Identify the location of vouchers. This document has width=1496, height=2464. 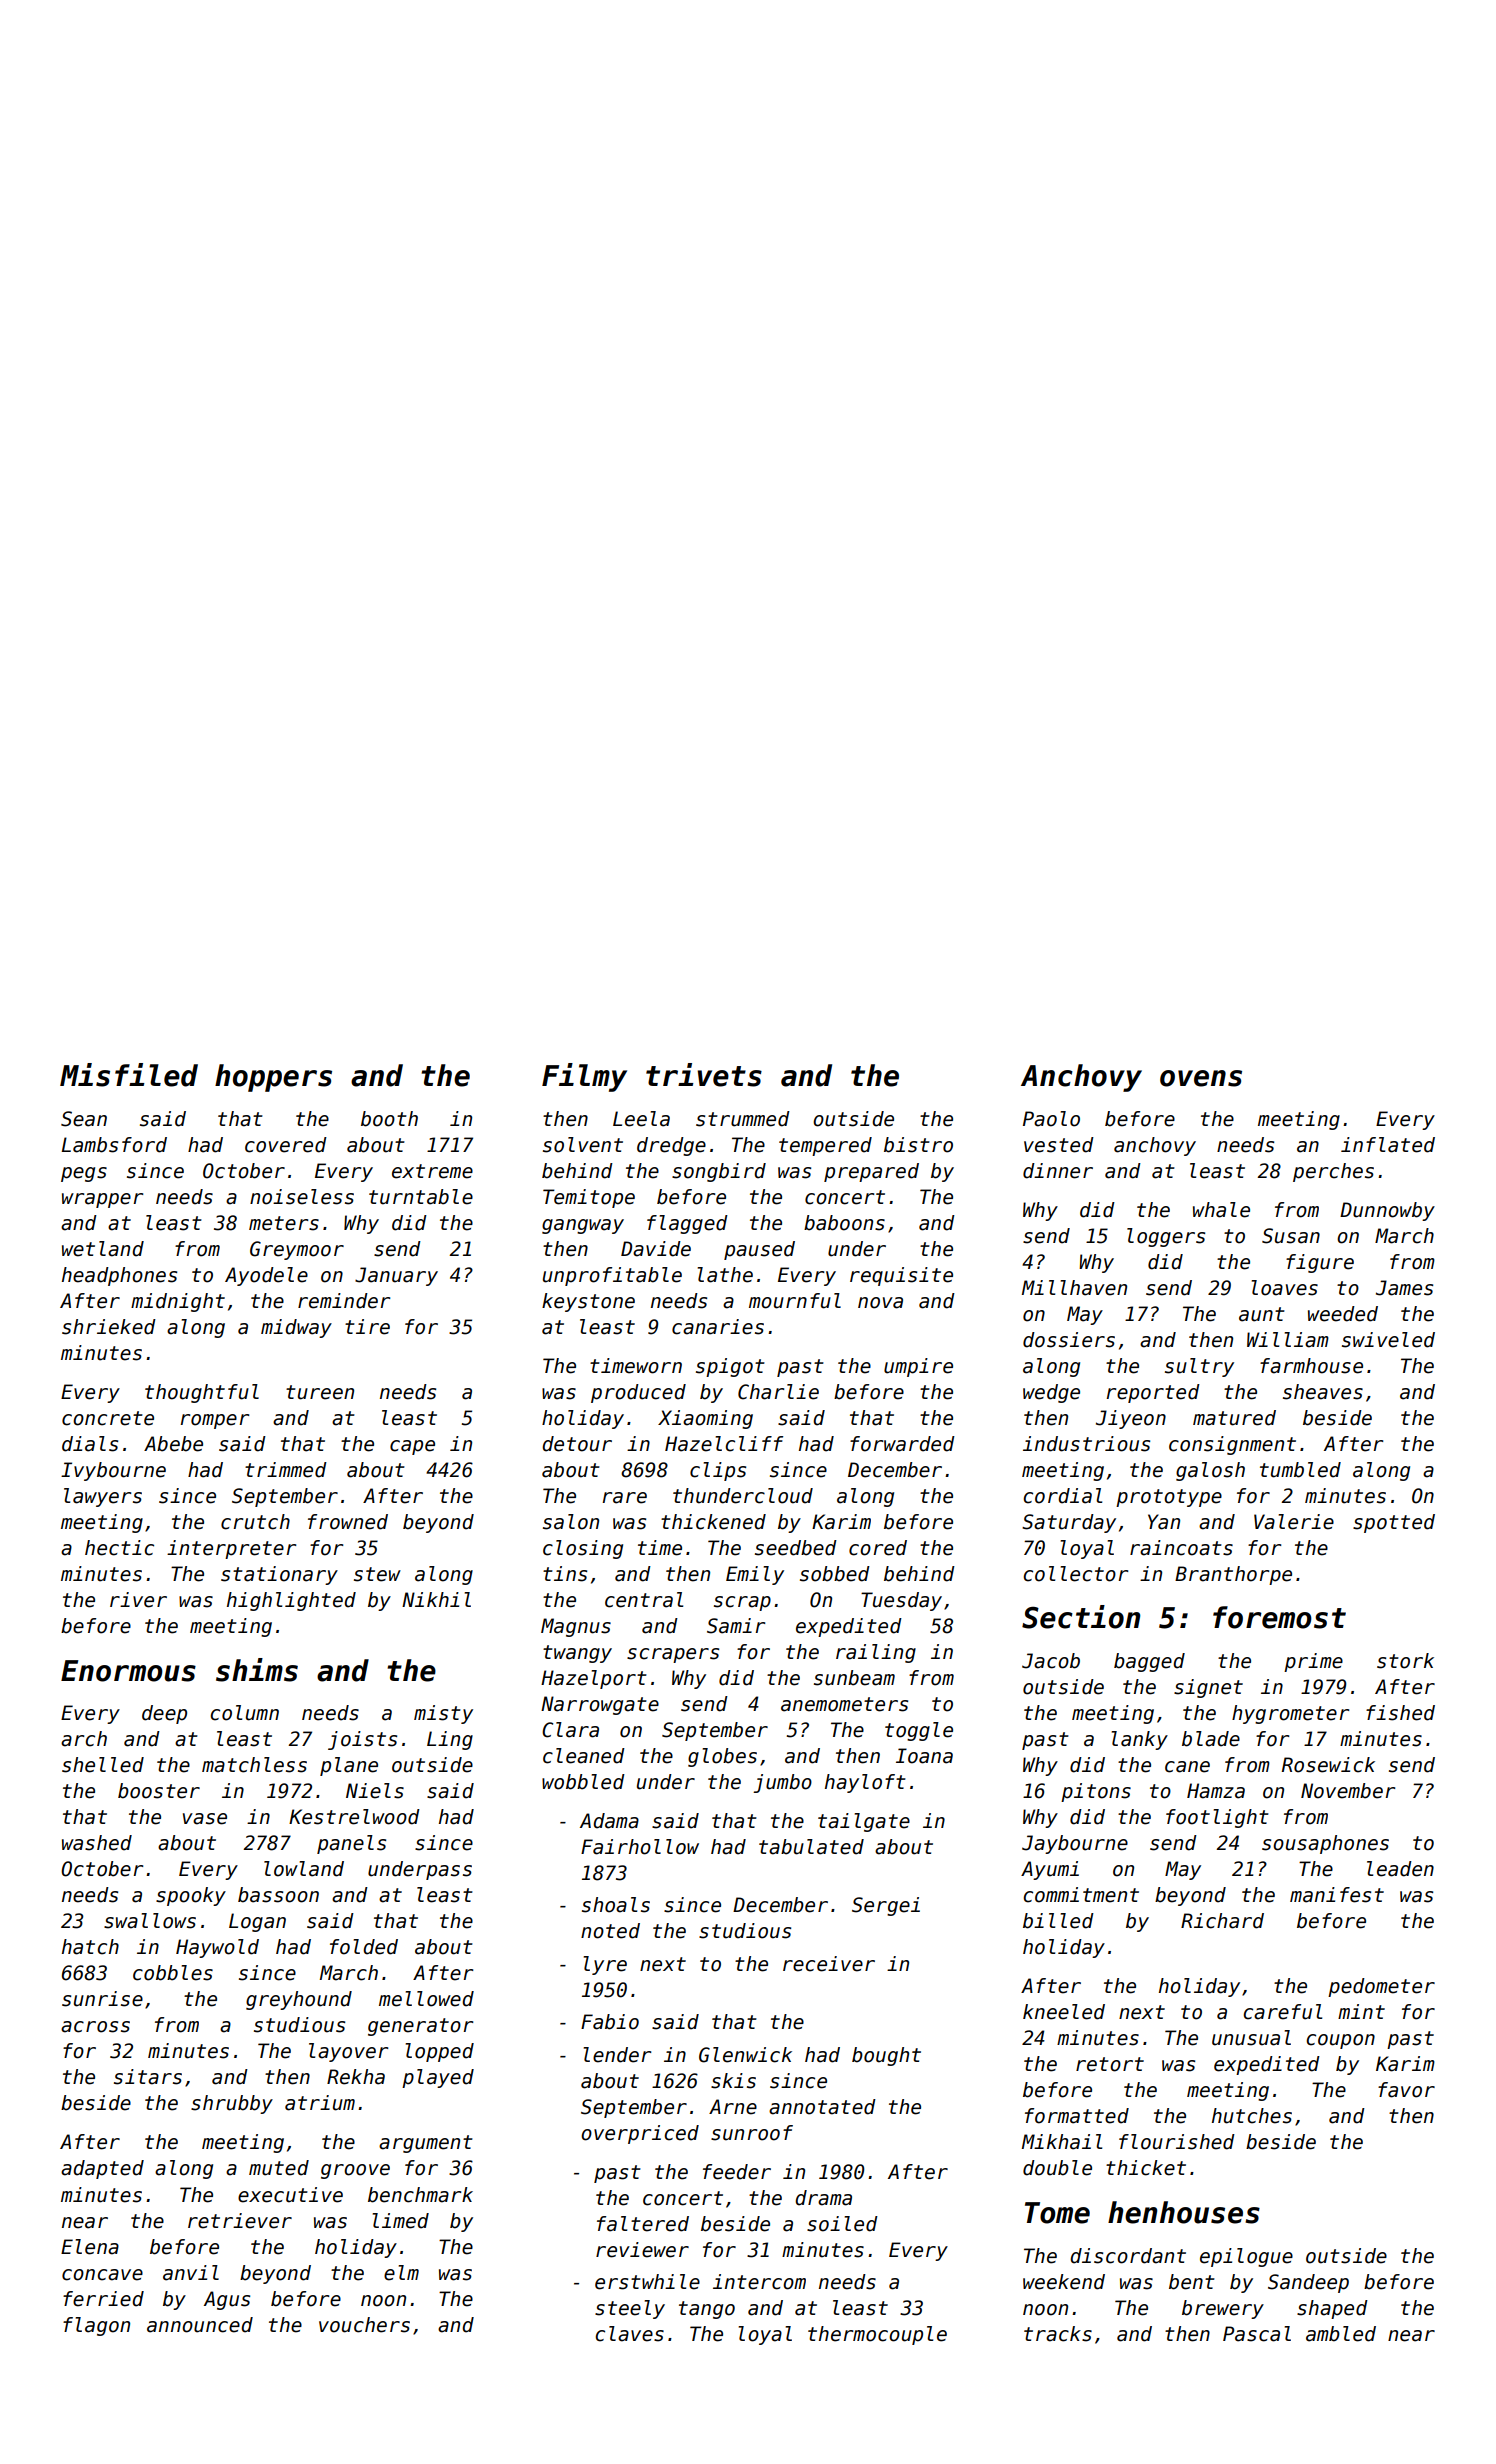
(364, 2325).
